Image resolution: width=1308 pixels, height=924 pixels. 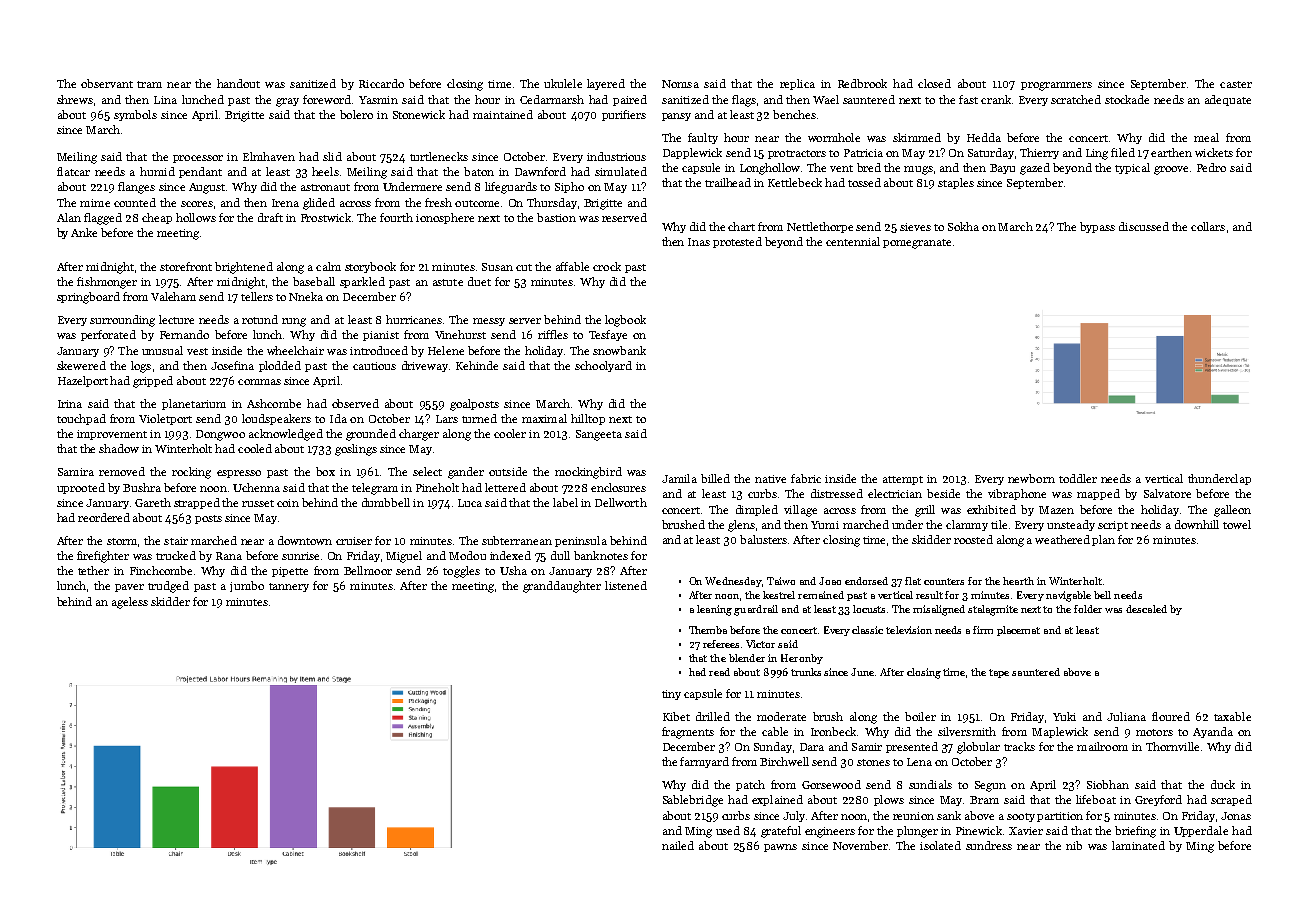 What do you see at coordinates (1113, 526) in the page?
I see `script` at bounding box center [1113, 526].
